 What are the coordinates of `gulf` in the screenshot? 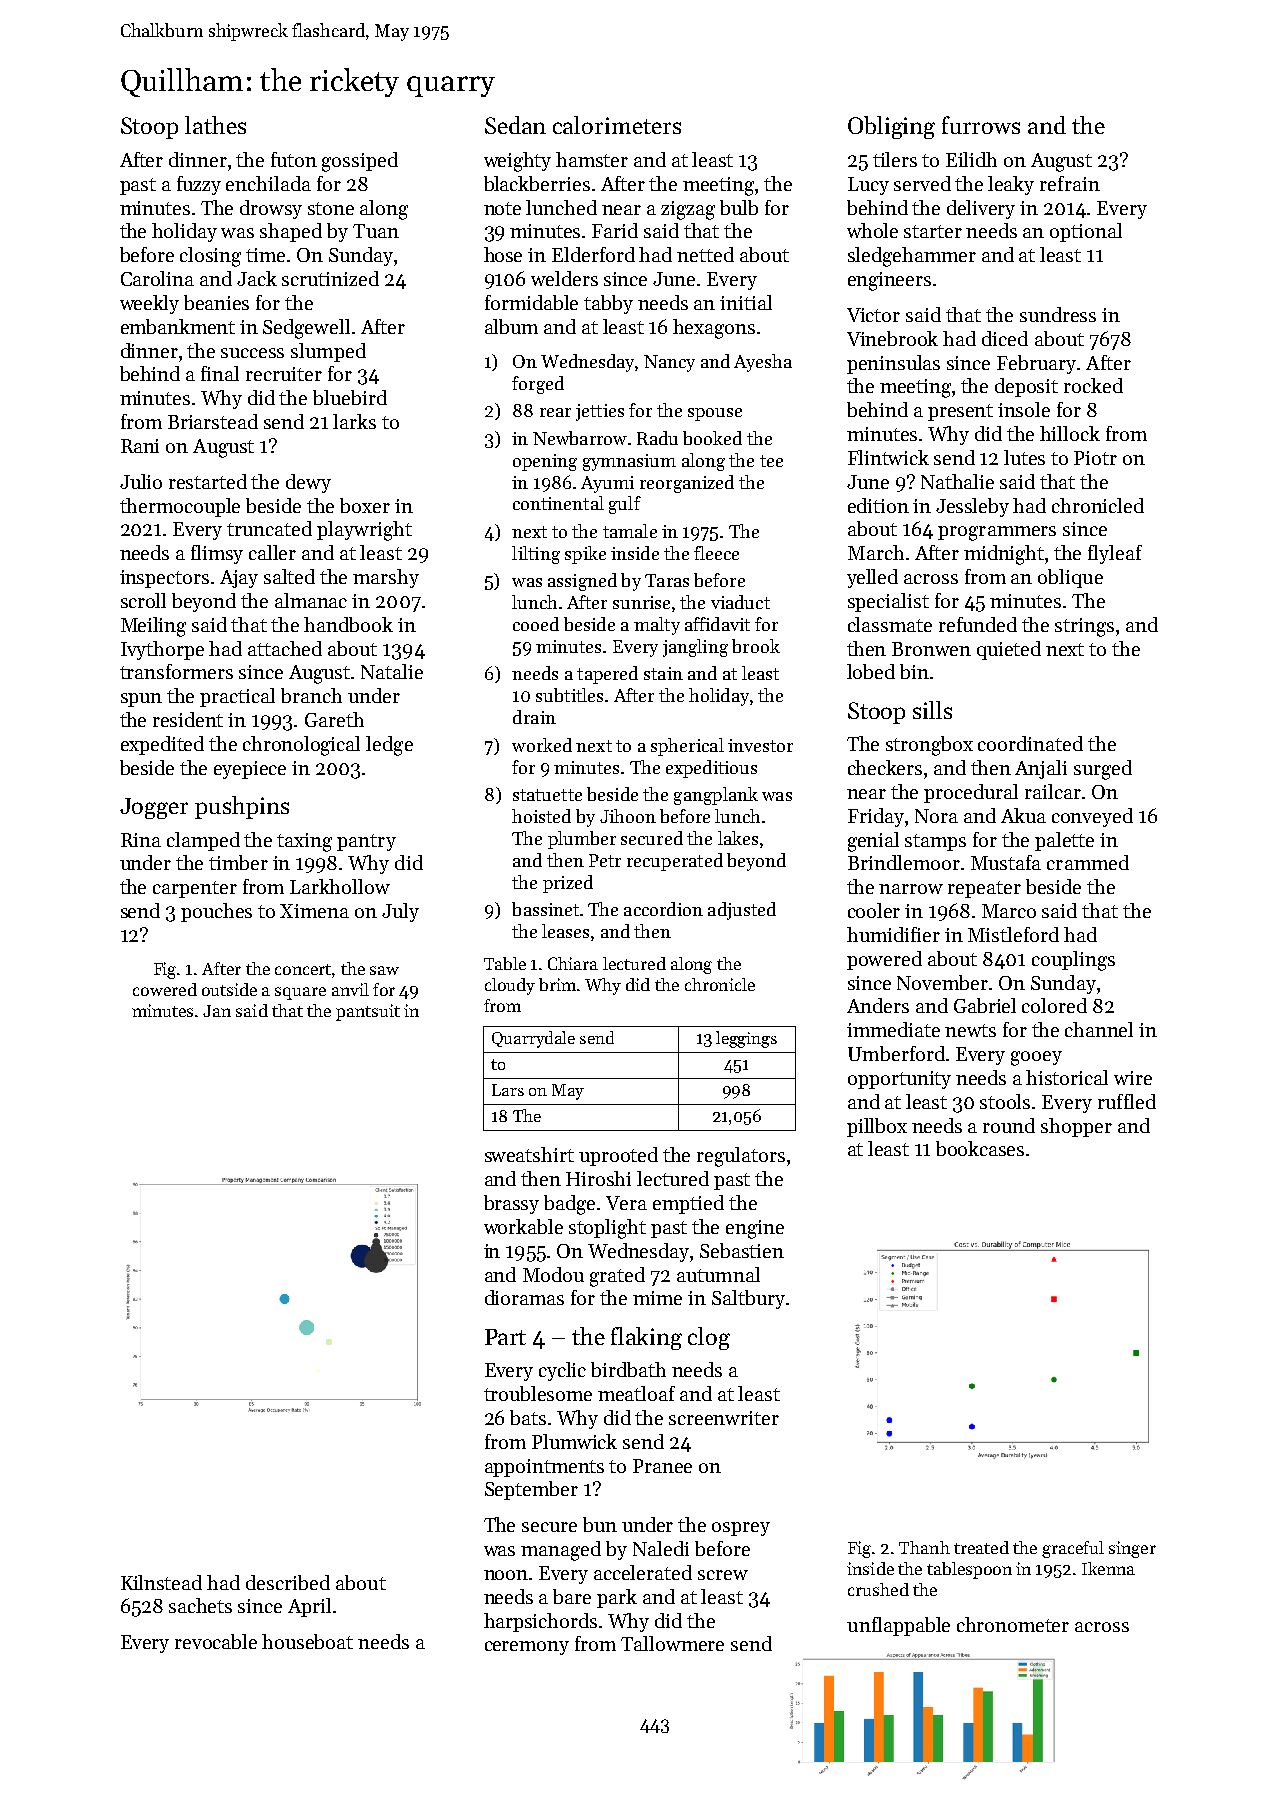 It's located at (625, 505).
